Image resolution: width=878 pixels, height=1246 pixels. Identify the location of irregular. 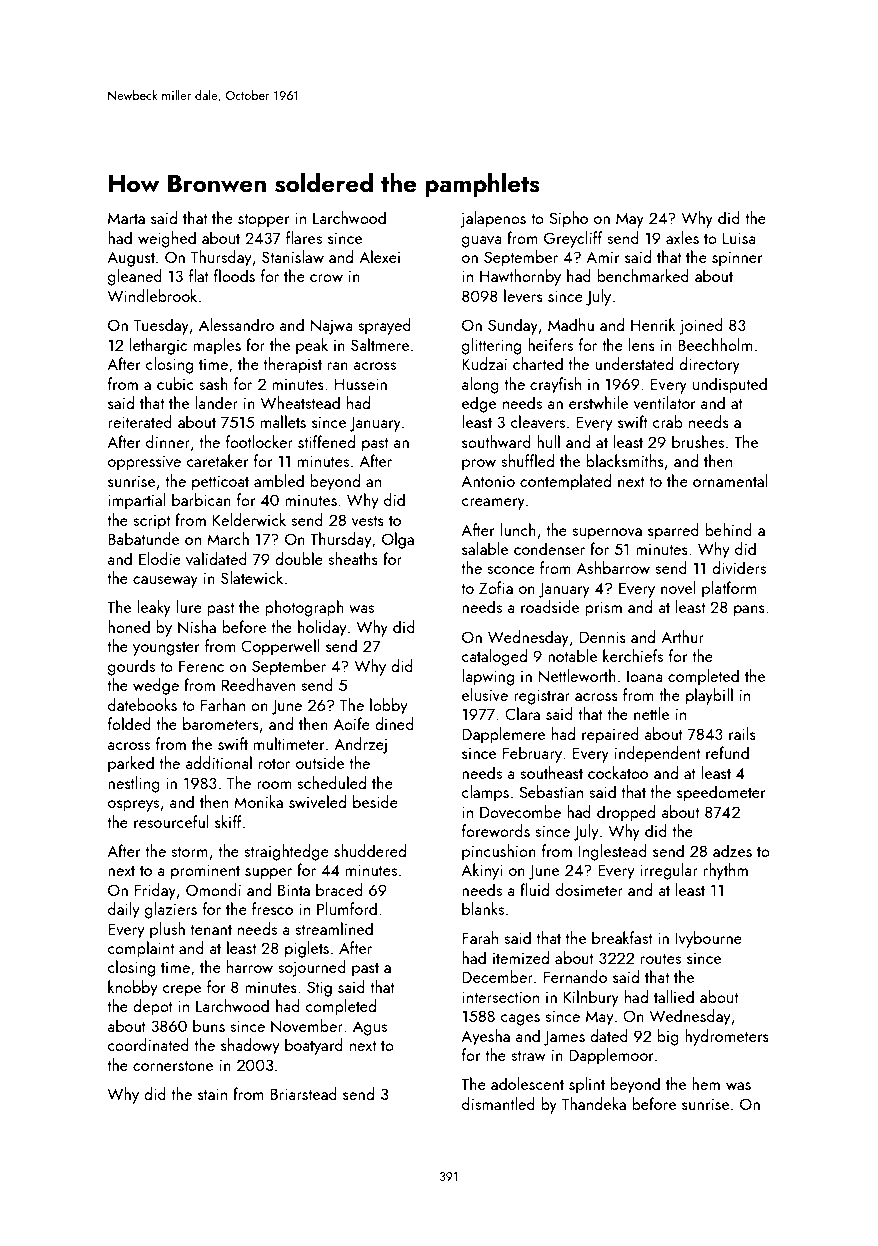
(669, 871).
